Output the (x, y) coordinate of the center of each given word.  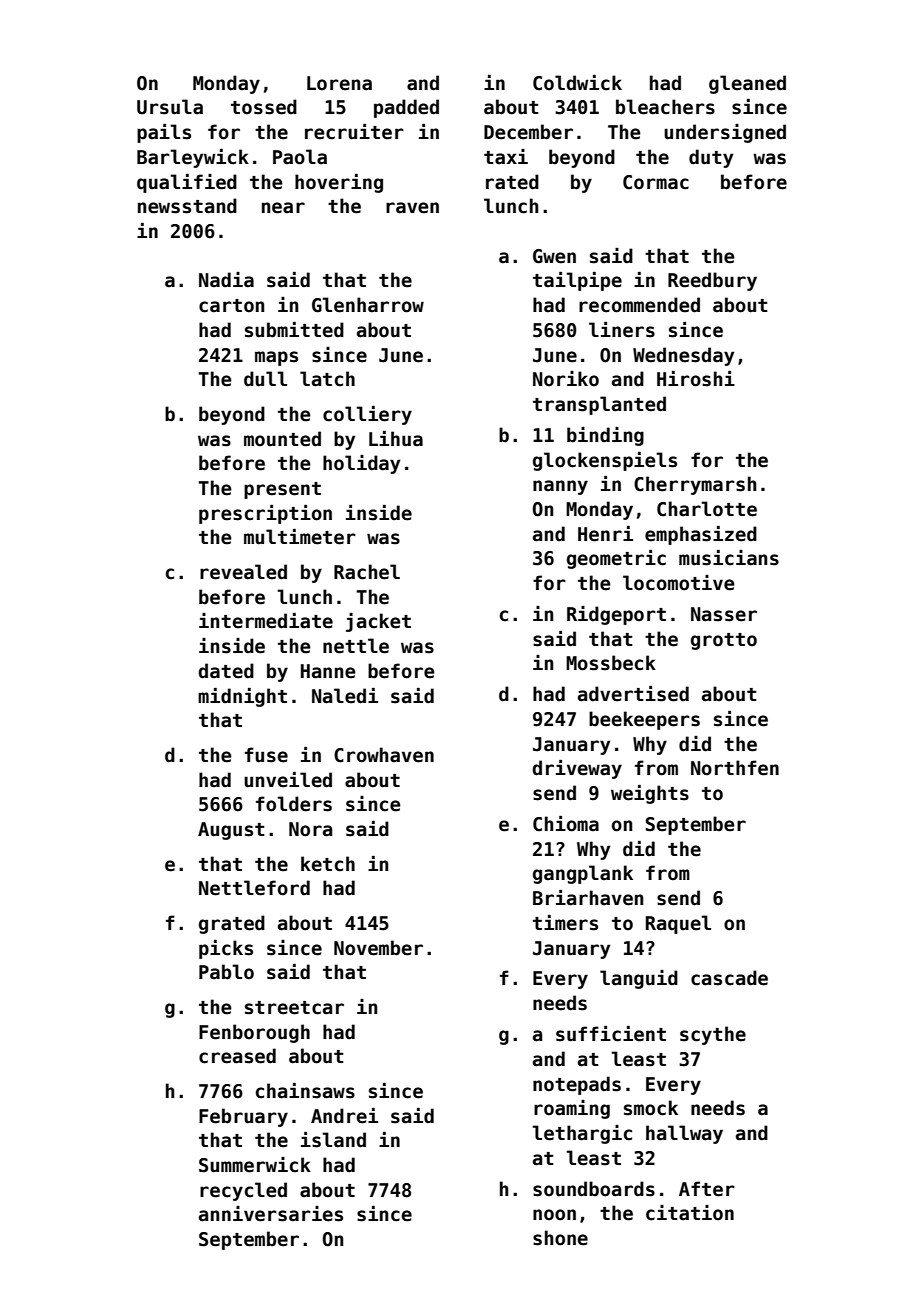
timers (565, 923)
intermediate (266, 621)
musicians (729, 558)
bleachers (665, 107)
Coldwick (577, 83)
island (333, 1140)
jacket (378, 622)
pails (164, 133)
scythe (713, 1035)
